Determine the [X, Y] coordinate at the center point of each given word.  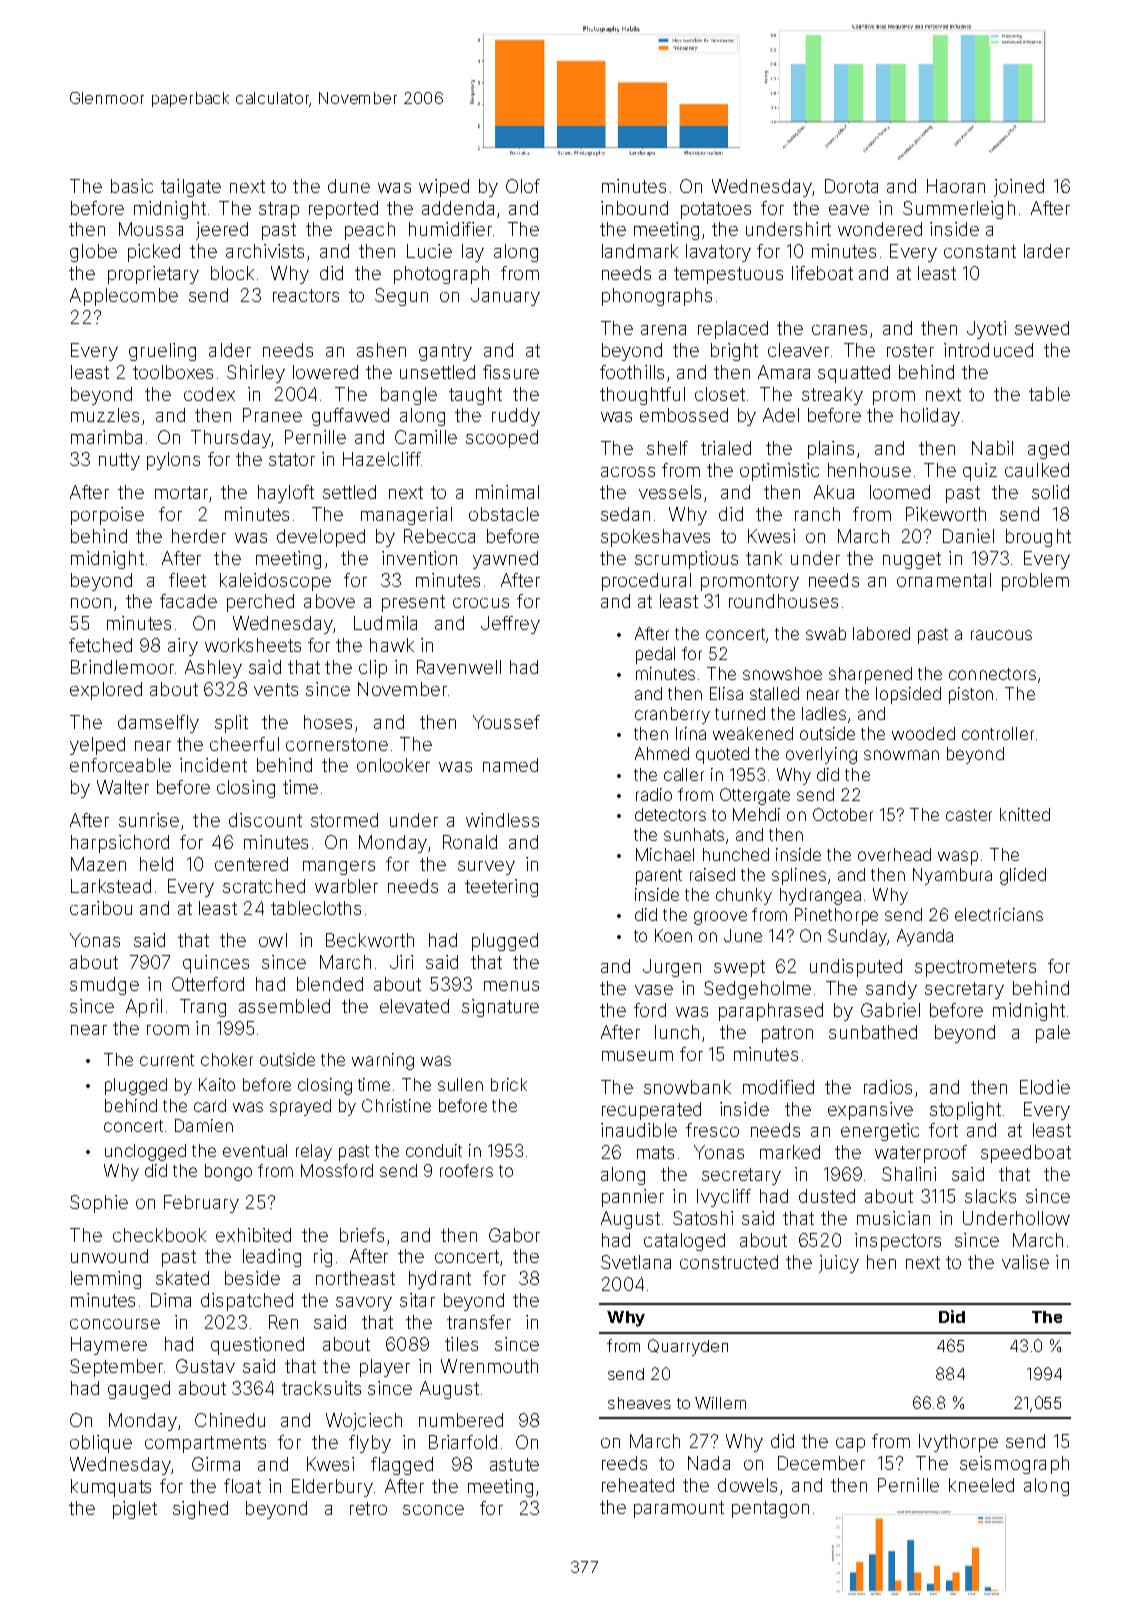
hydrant [440, 1280]
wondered [880, 229]
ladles [824, 713]
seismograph [1014, 1465]
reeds [624, 1463]
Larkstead [111, 886]
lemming [106, 1280]
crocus [481, 603]
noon [91, 603]
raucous [1001, 635]
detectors [670, 814]
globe [93, 253]
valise [1025, 1262]
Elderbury [332, 1488]
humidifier [450, 229]
